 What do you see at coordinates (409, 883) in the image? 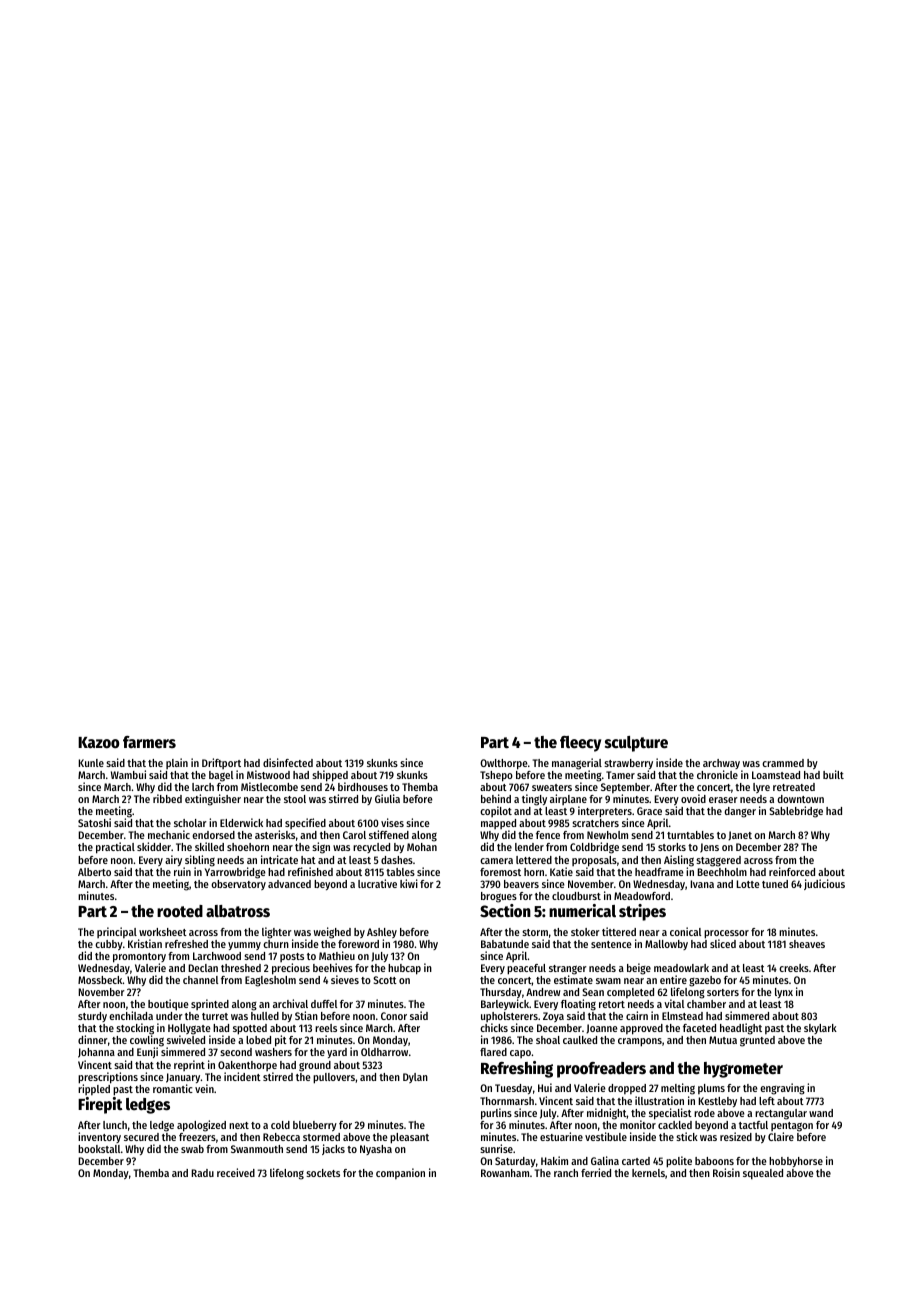
I see `kiwi` at bounding box center [409, 883].
